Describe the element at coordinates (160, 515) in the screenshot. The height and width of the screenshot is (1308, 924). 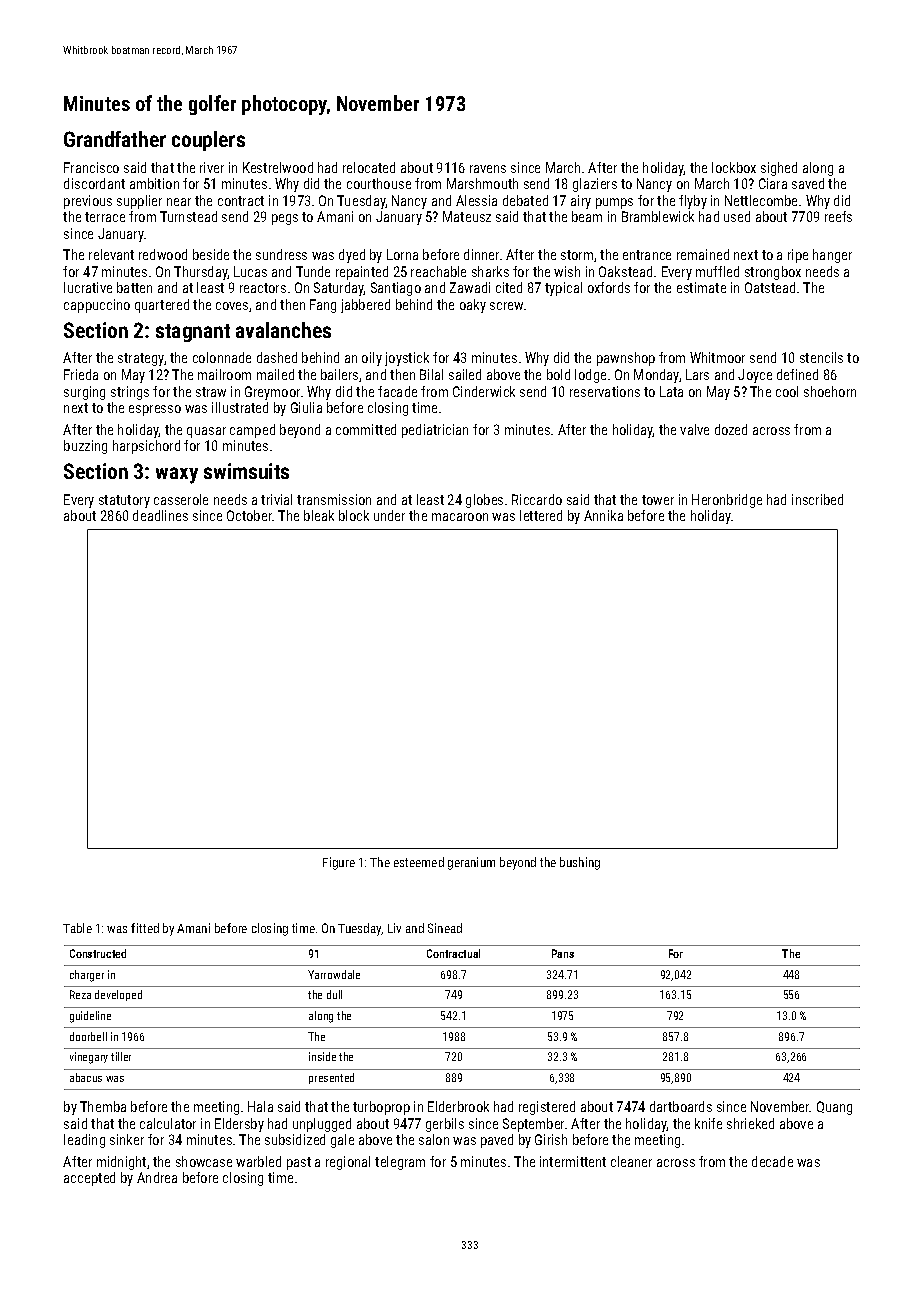
I see `deadlines` at that location.
